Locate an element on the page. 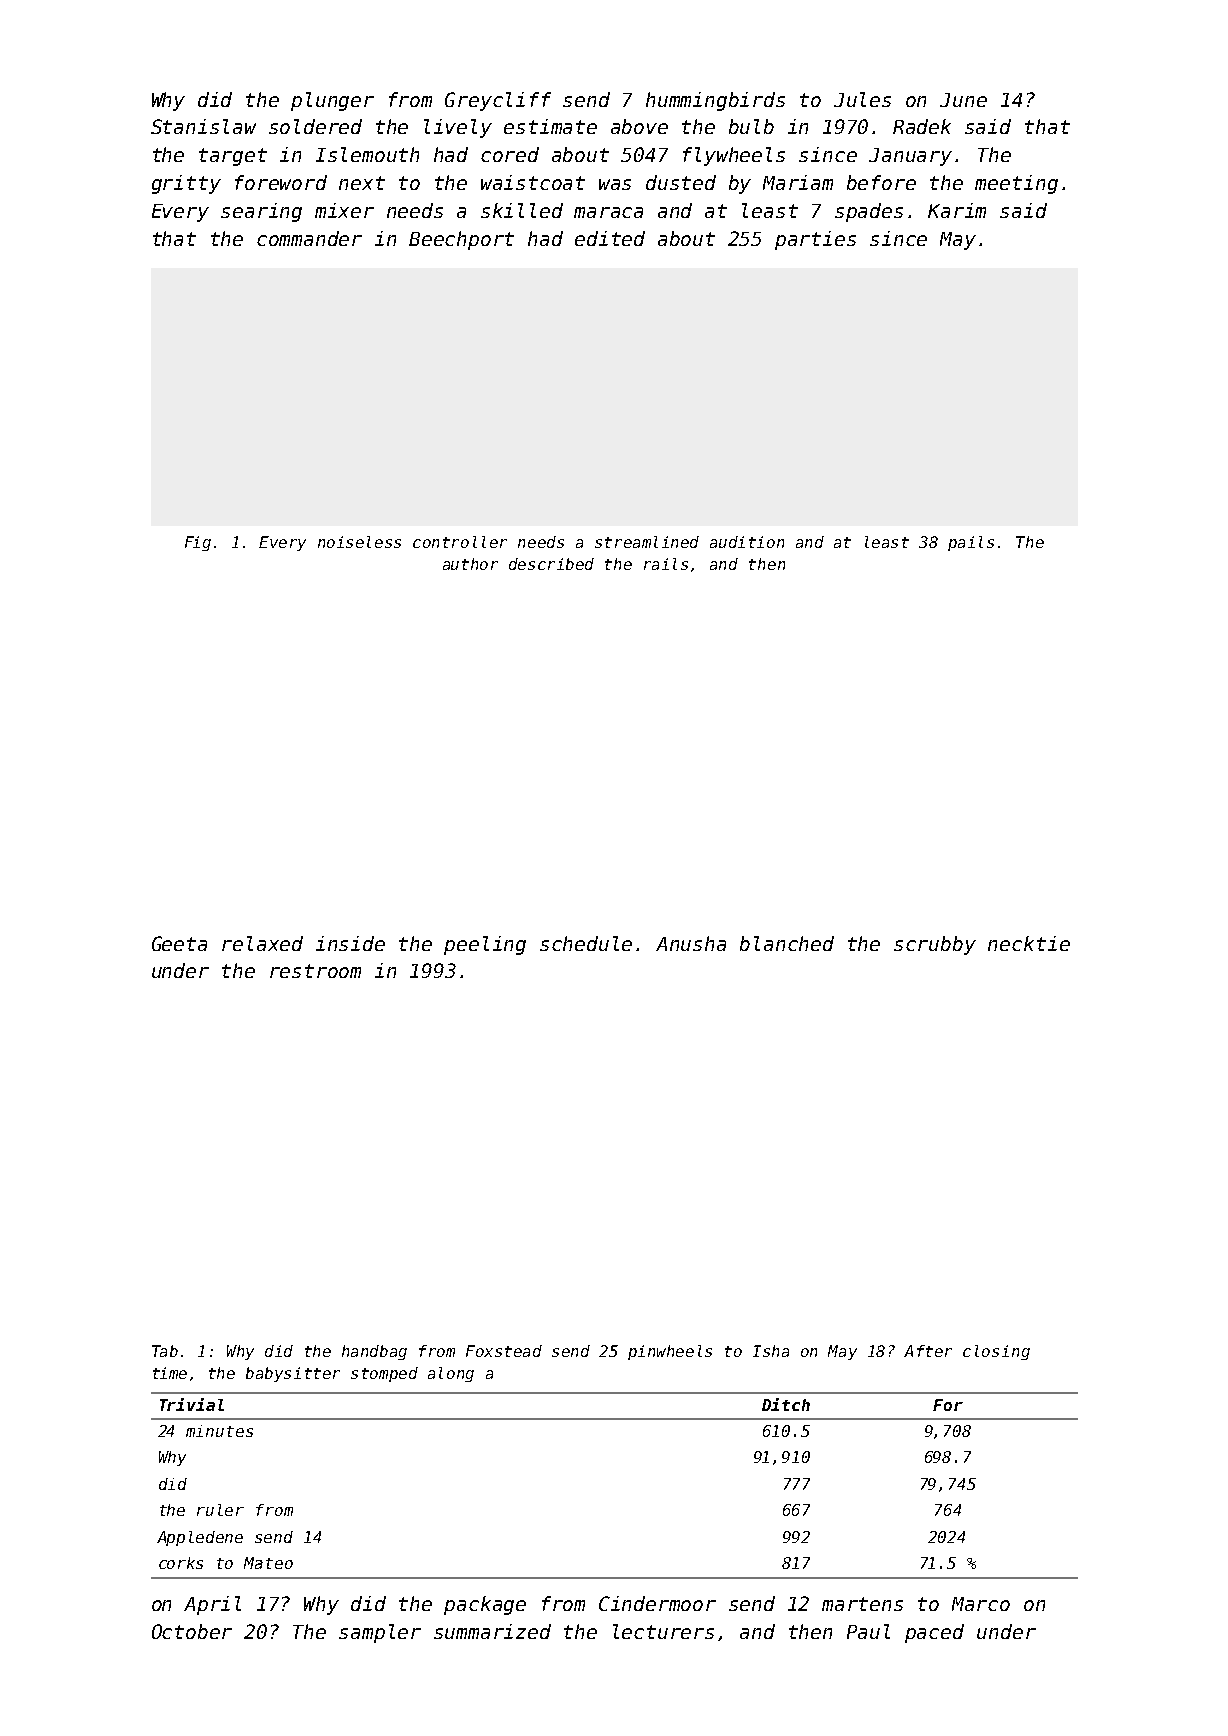  gritty is located at coordinates (186, 184).
